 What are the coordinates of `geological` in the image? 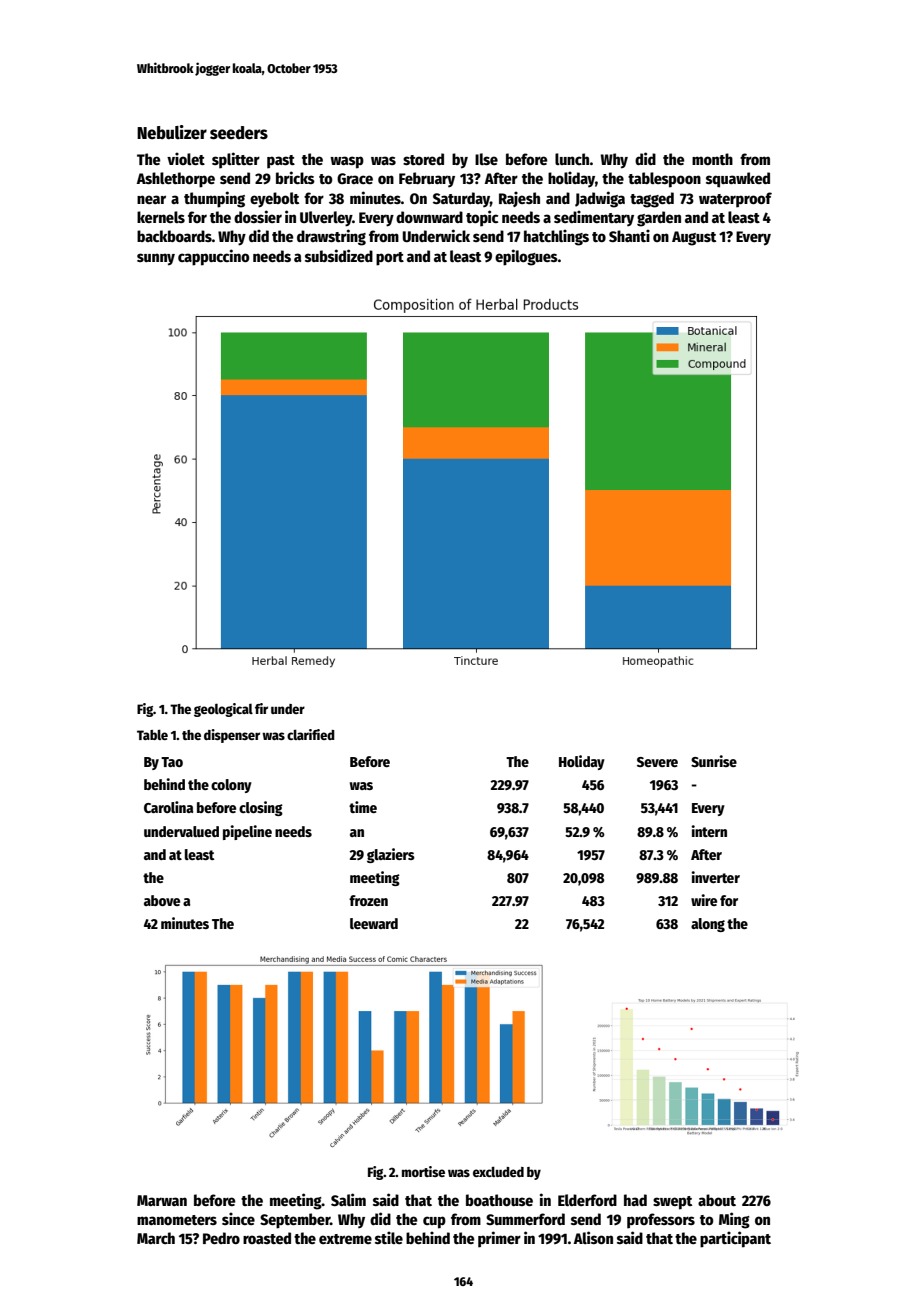 It's located at (223, 710).
